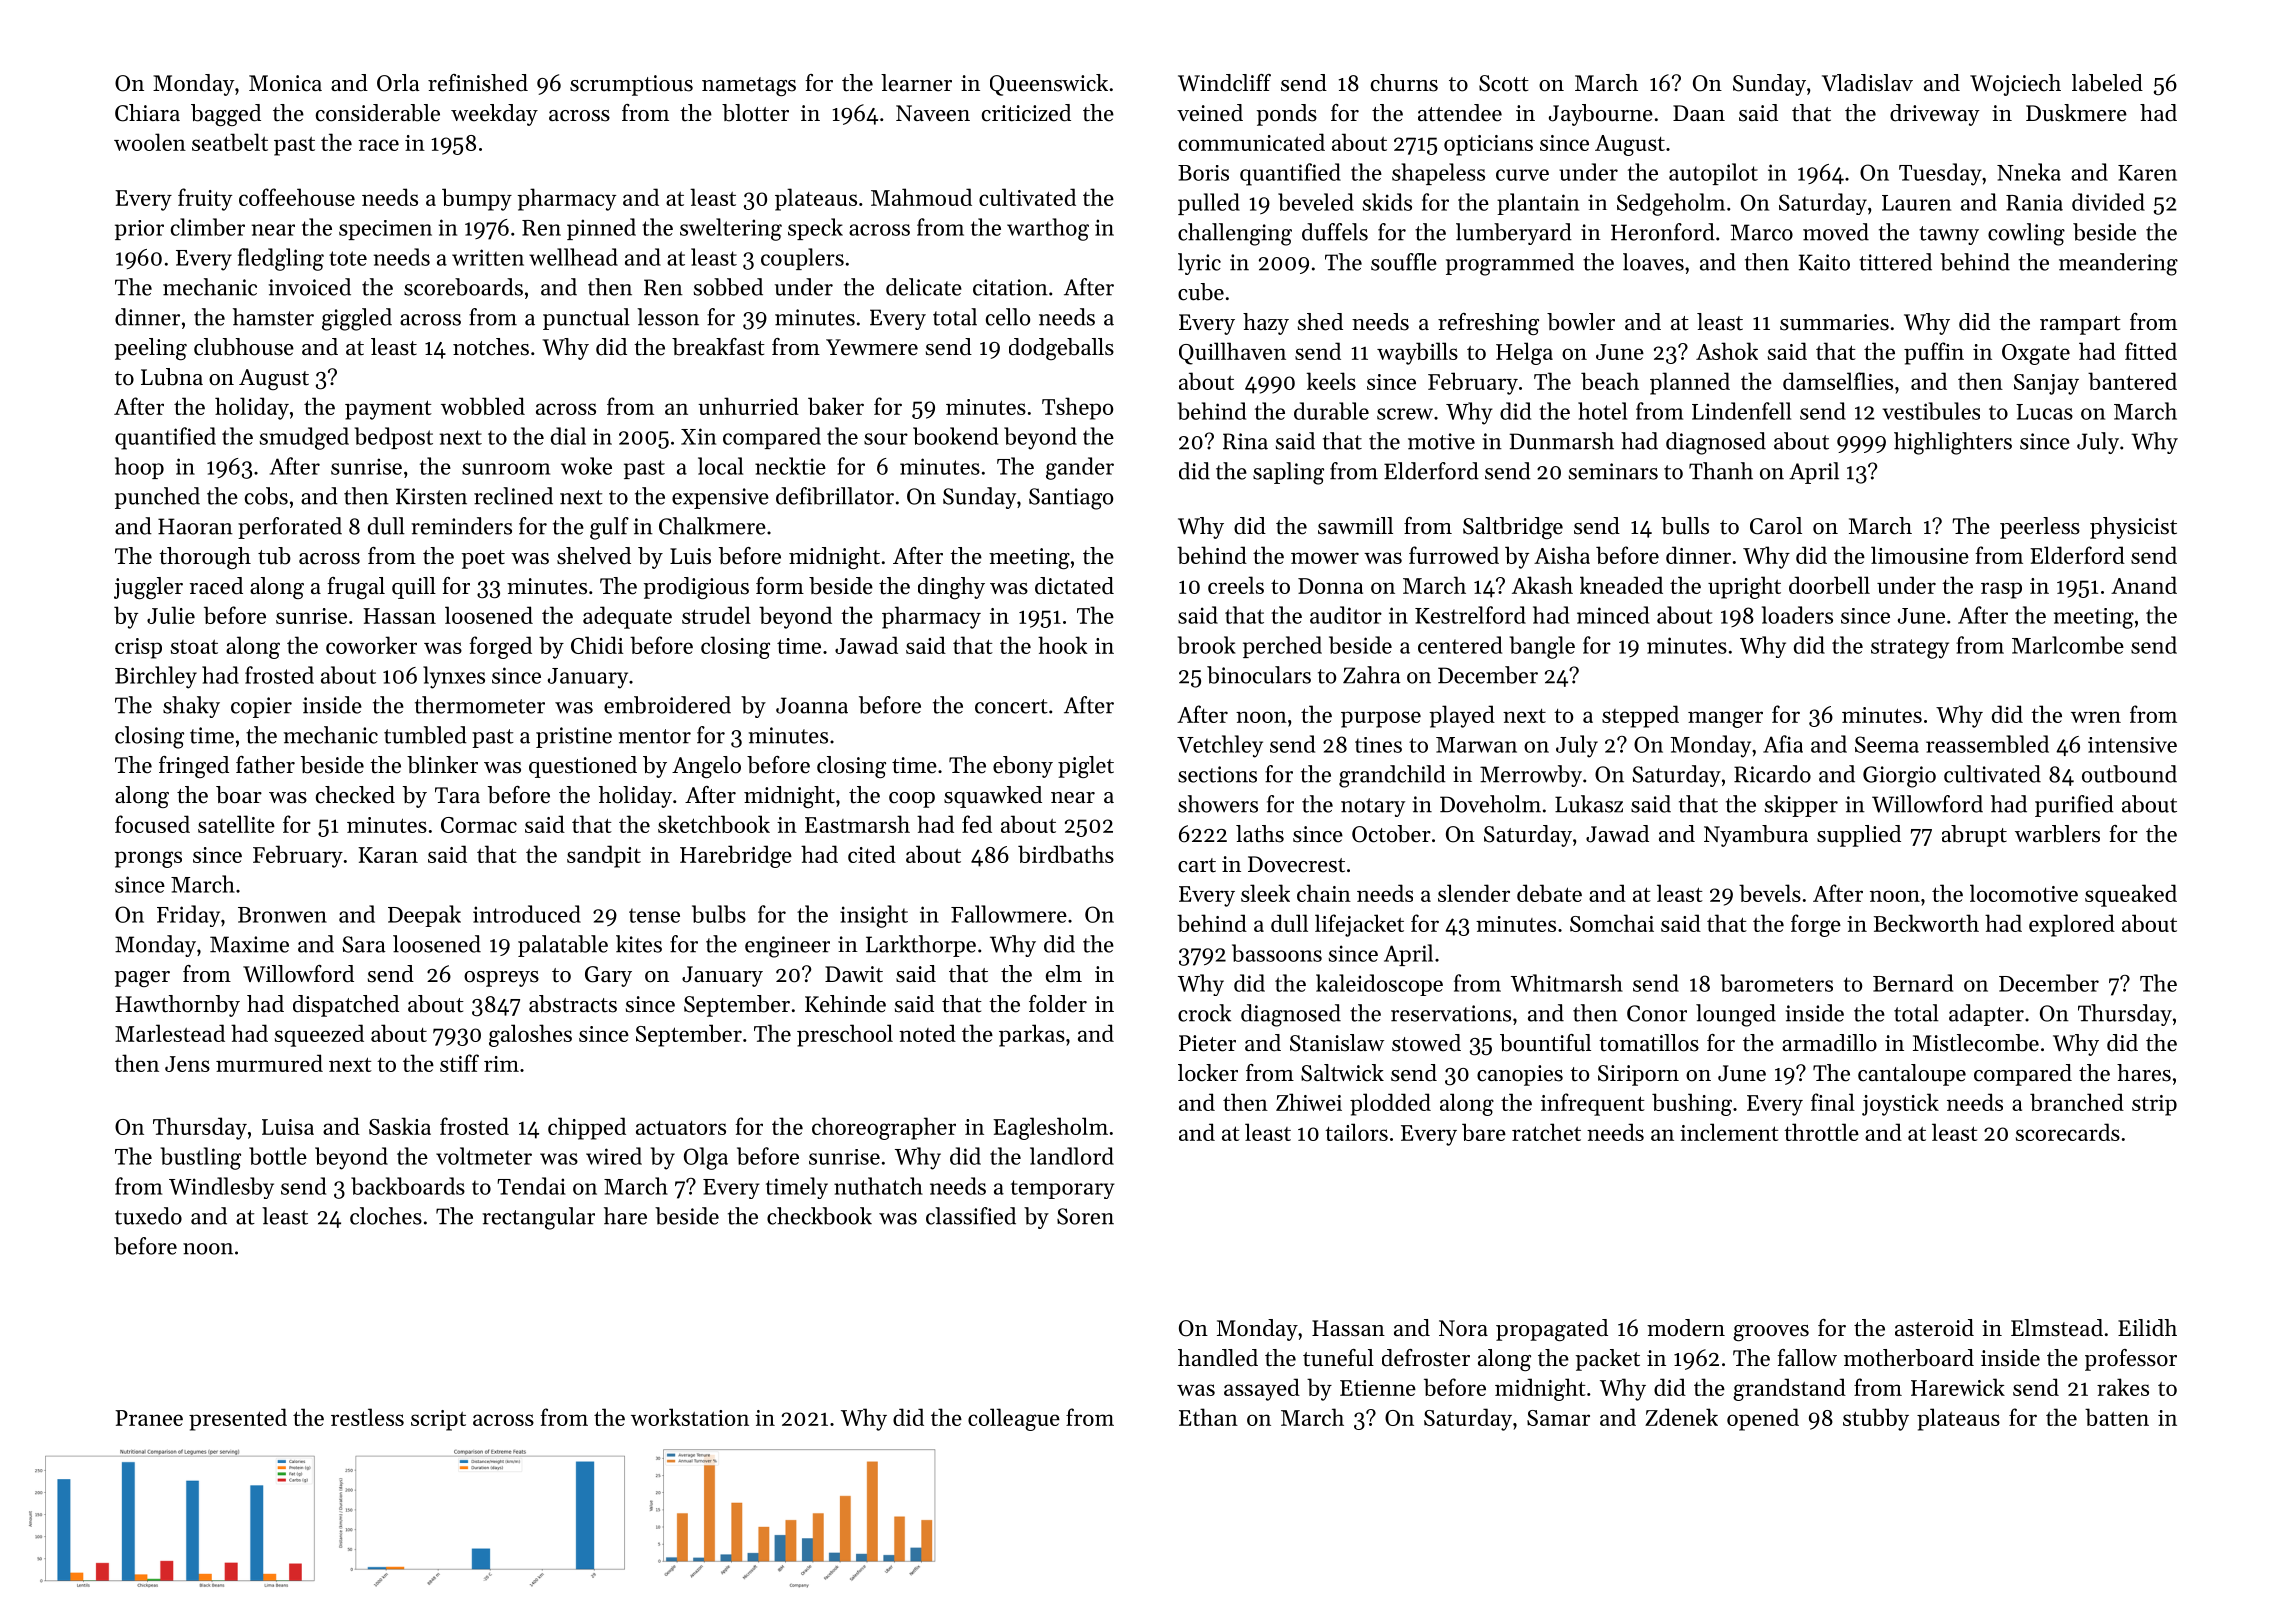 This screenshot has height=1620, width=2292. I want to click on seminars, so click(1613, 471).
